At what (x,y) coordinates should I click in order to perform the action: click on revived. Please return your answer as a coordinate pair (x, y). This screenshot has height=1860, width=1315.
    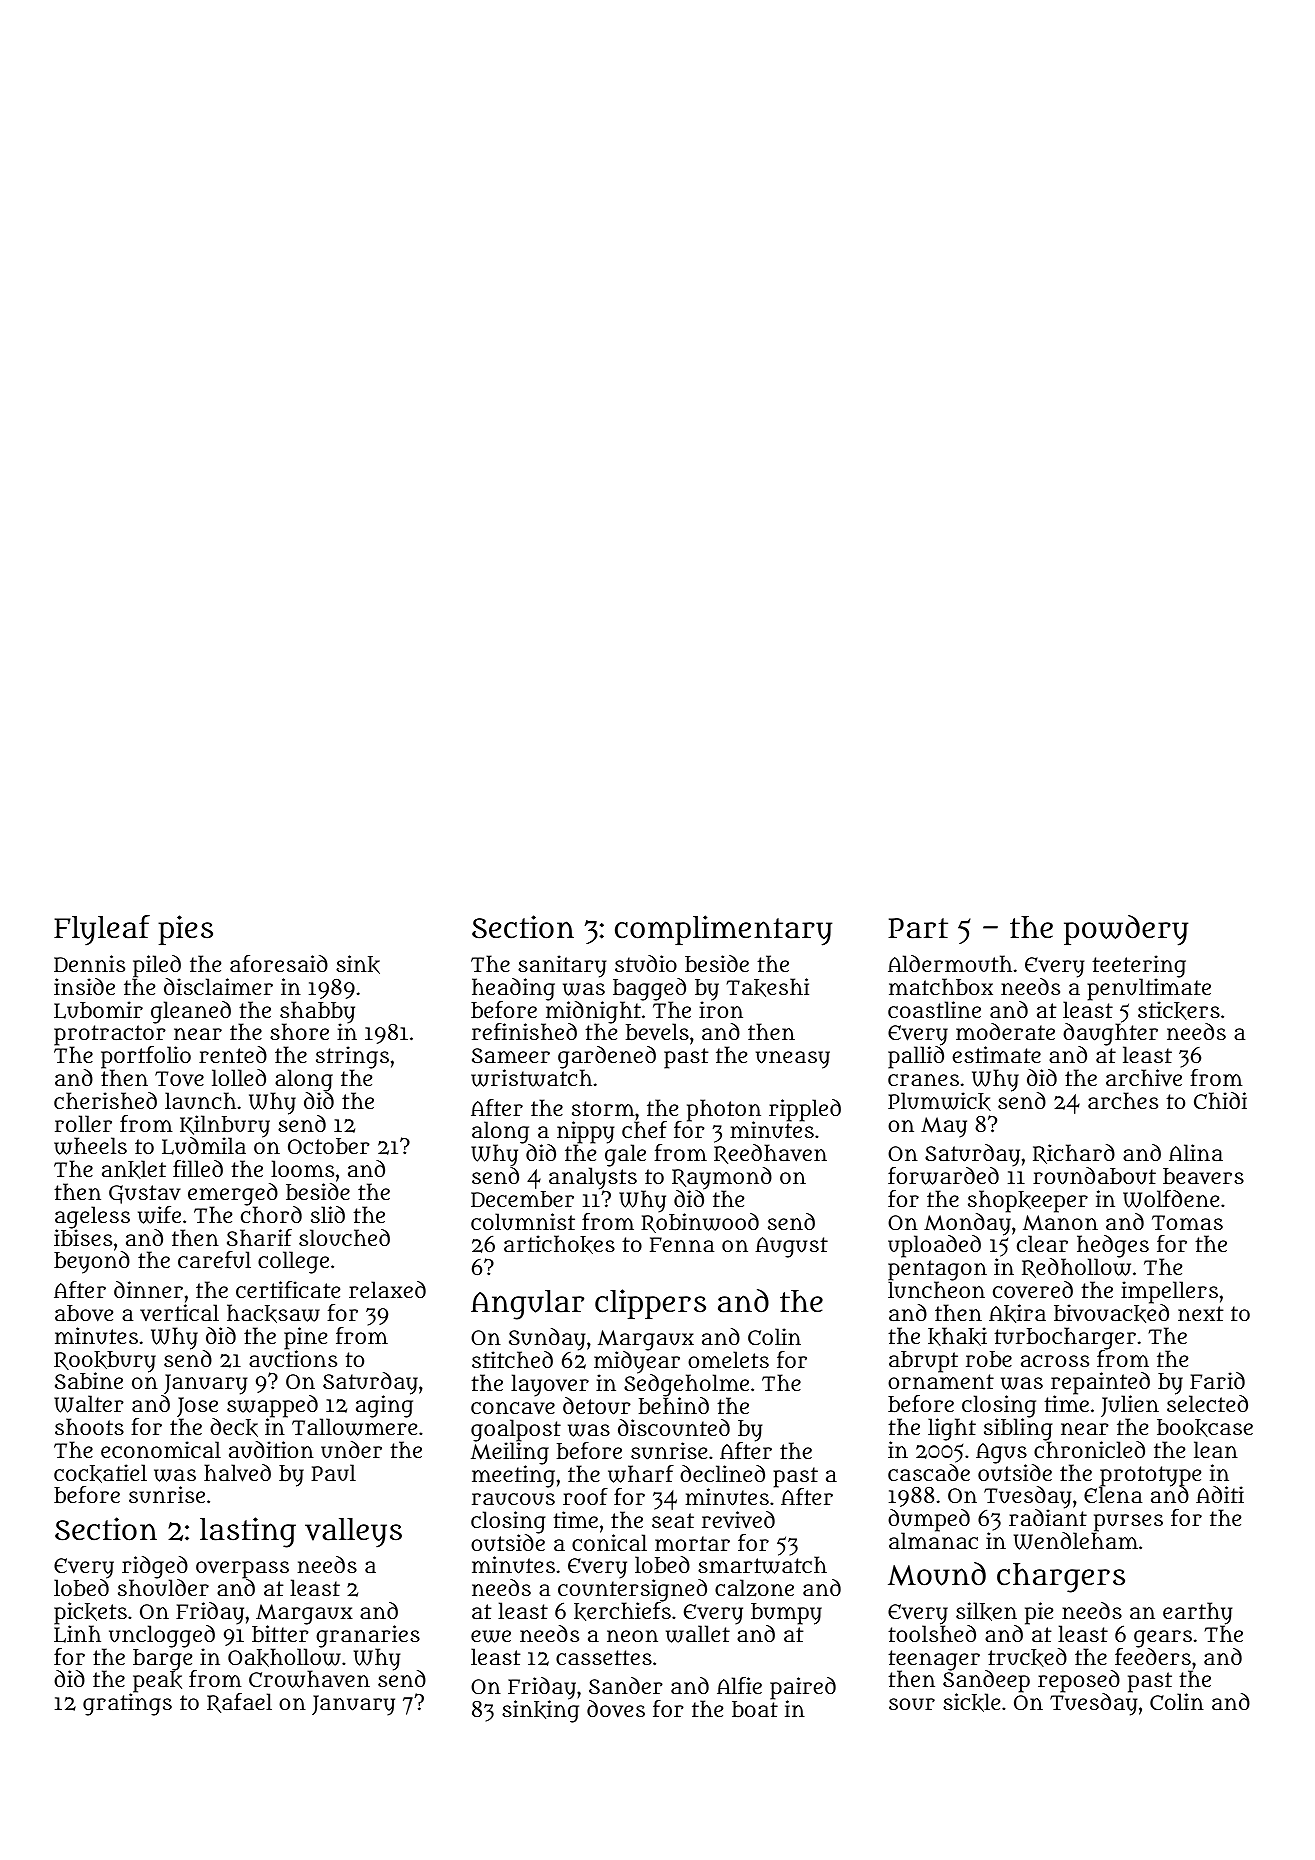
    Looking at the image, I should click on (738, 1520).
